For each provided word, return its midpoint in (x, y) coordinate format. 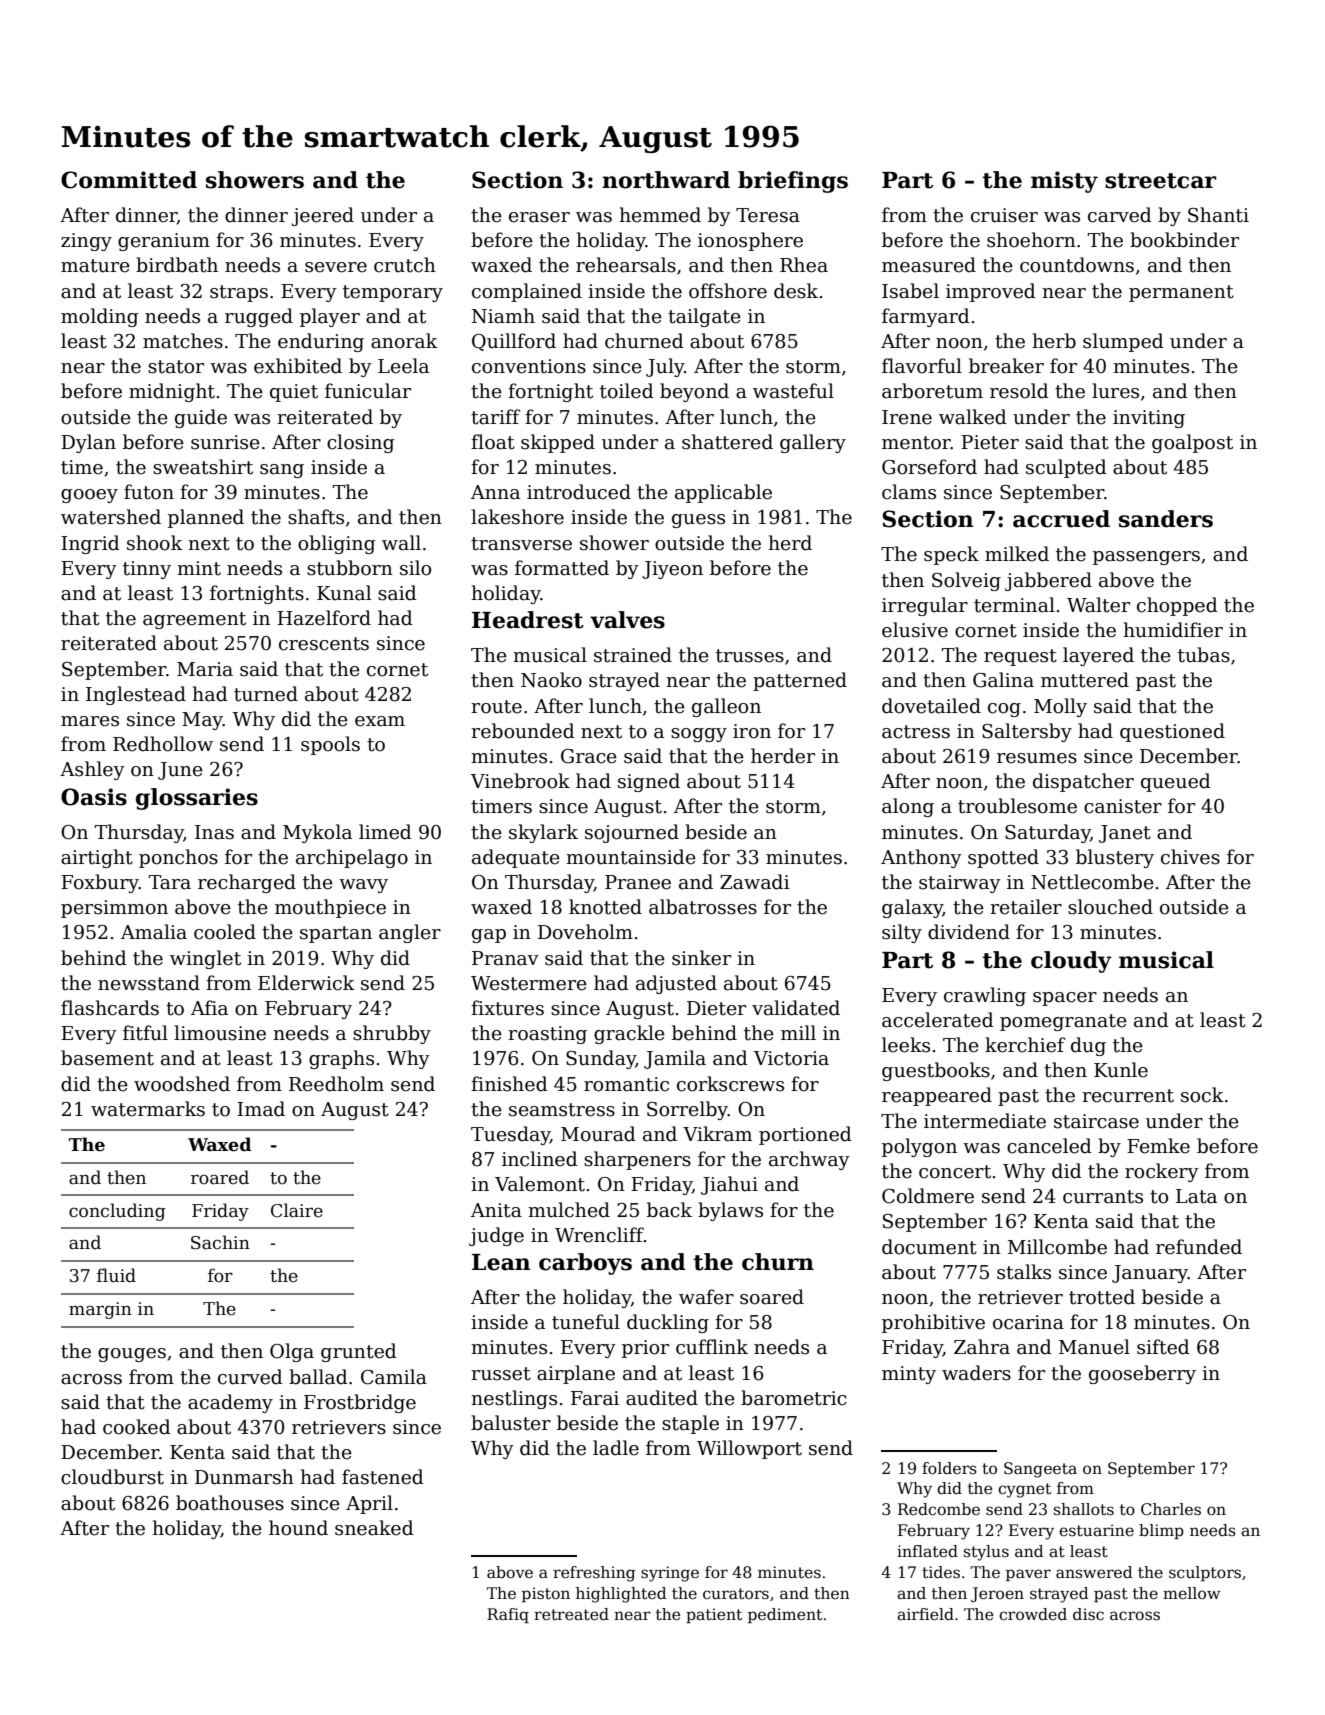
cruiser (1004, 215)
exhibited (298, 366)
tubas (1204, 655)
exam (380, 721)
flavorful (922, 366)
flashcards (110, 1008)
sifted (1163, 1347)
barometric (794, 1398)
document (929, 1247)
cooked (137, 1427)
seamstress (562, 1110)
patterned (800, 681)
